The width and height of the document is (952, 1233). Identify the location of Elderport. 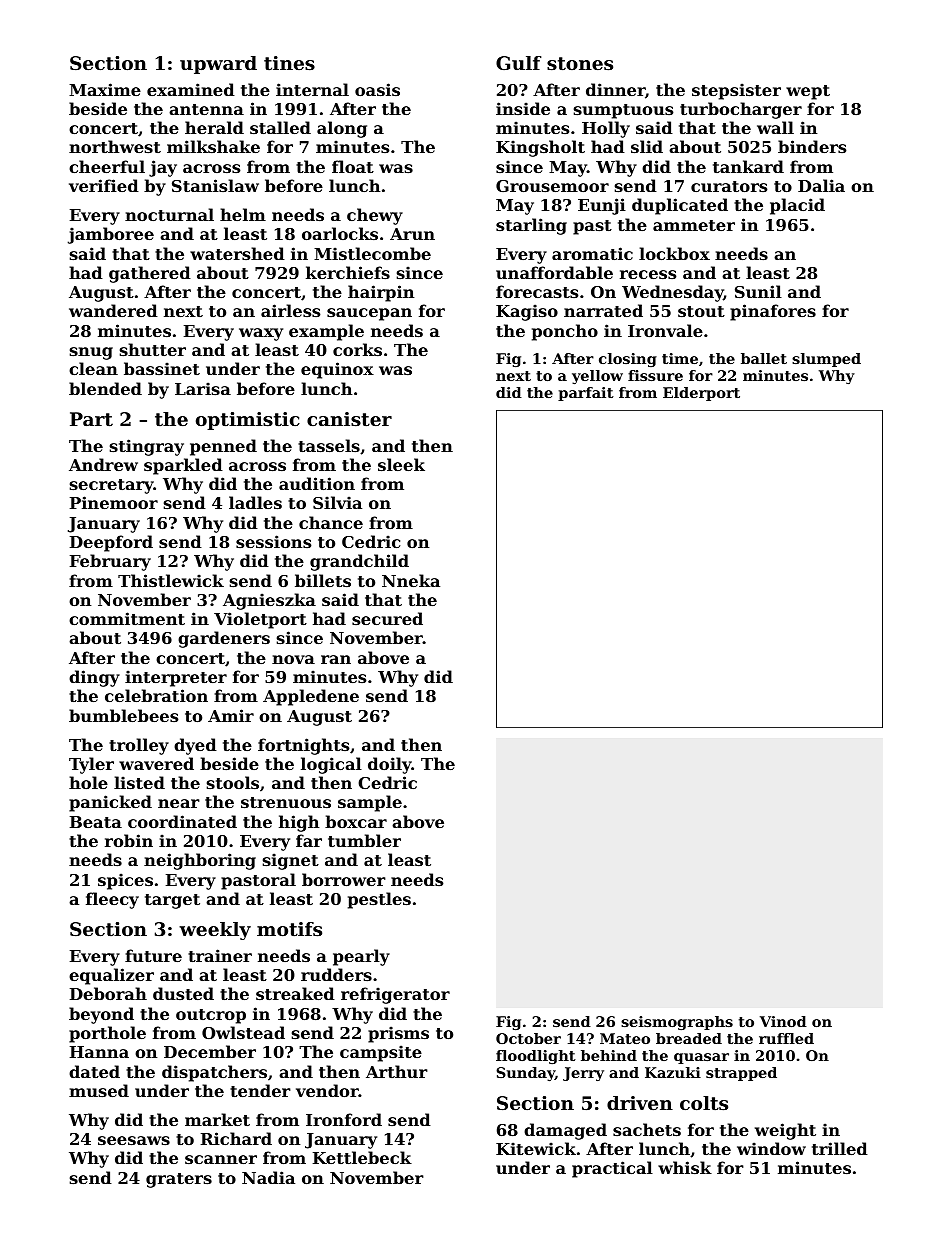
(701, 394).
